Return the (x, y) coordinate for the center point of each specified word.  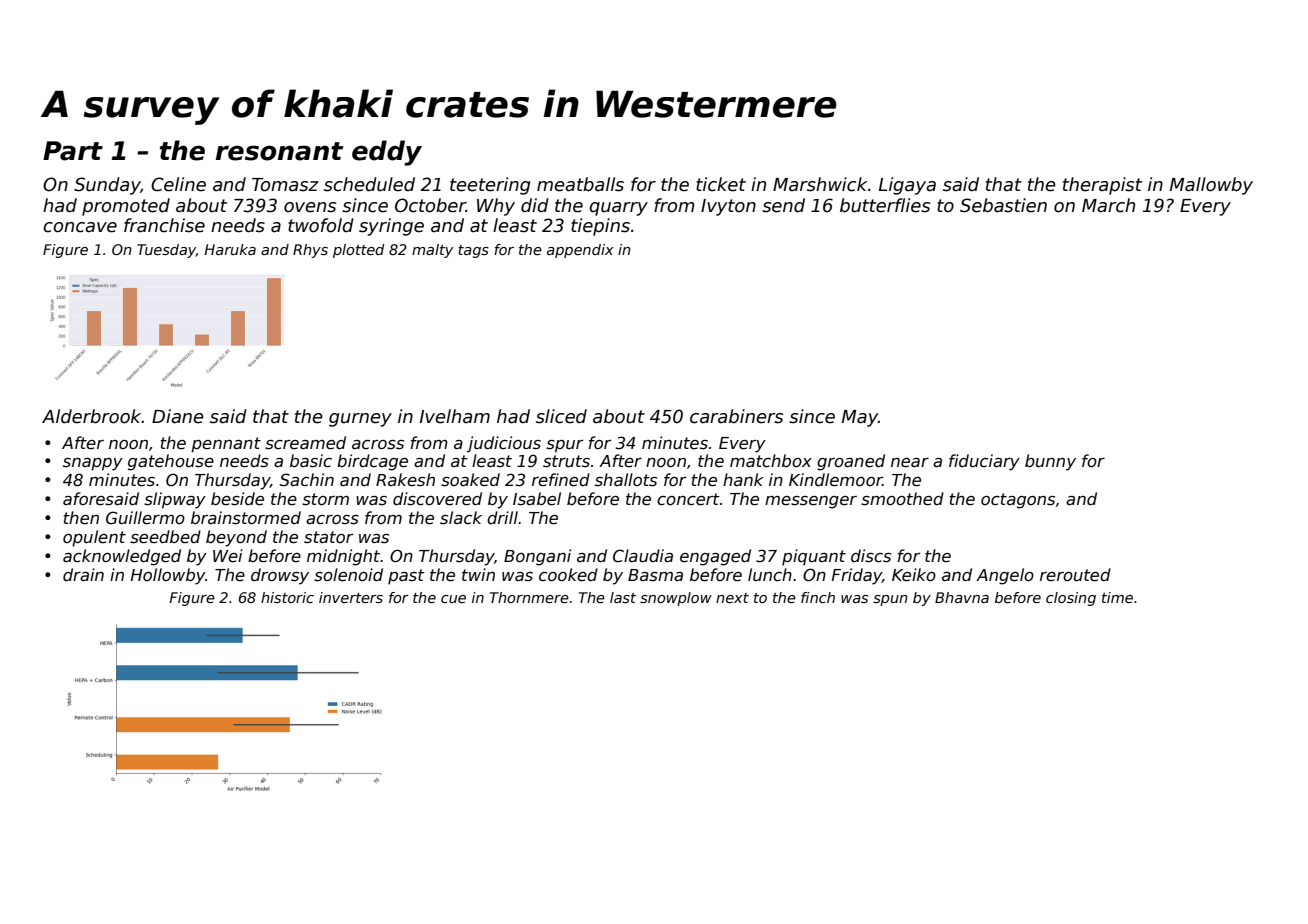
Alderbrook (92, 416)
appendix (580, 251)
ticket (721, 184)
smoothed (902, 499)
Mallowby (1211, 186)
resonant (279, 151)
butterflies (885, 205)
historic (287, 597)
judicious (504, 444)
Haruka (230, 249)
